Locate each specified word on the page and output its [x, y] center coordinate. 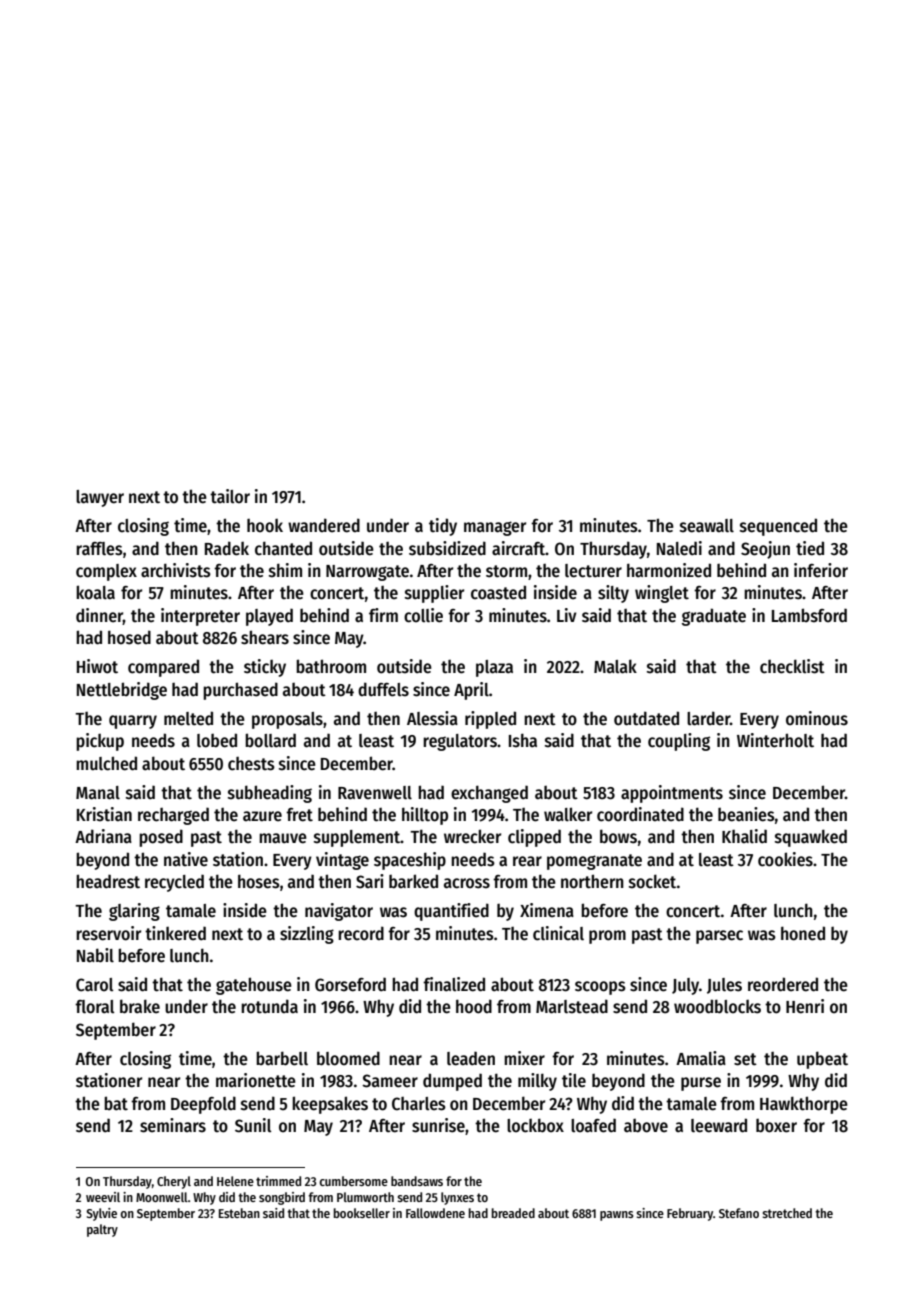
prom [607, 937]
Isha [523, 740]
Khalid [744, 836]
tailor [230, 496]
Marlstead [572, 1006]
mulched [106, 763]
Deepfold [203, 1105]
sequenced [778, 527]
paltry [102, 1230]
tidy [443, 527]
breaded [513, 1213]
